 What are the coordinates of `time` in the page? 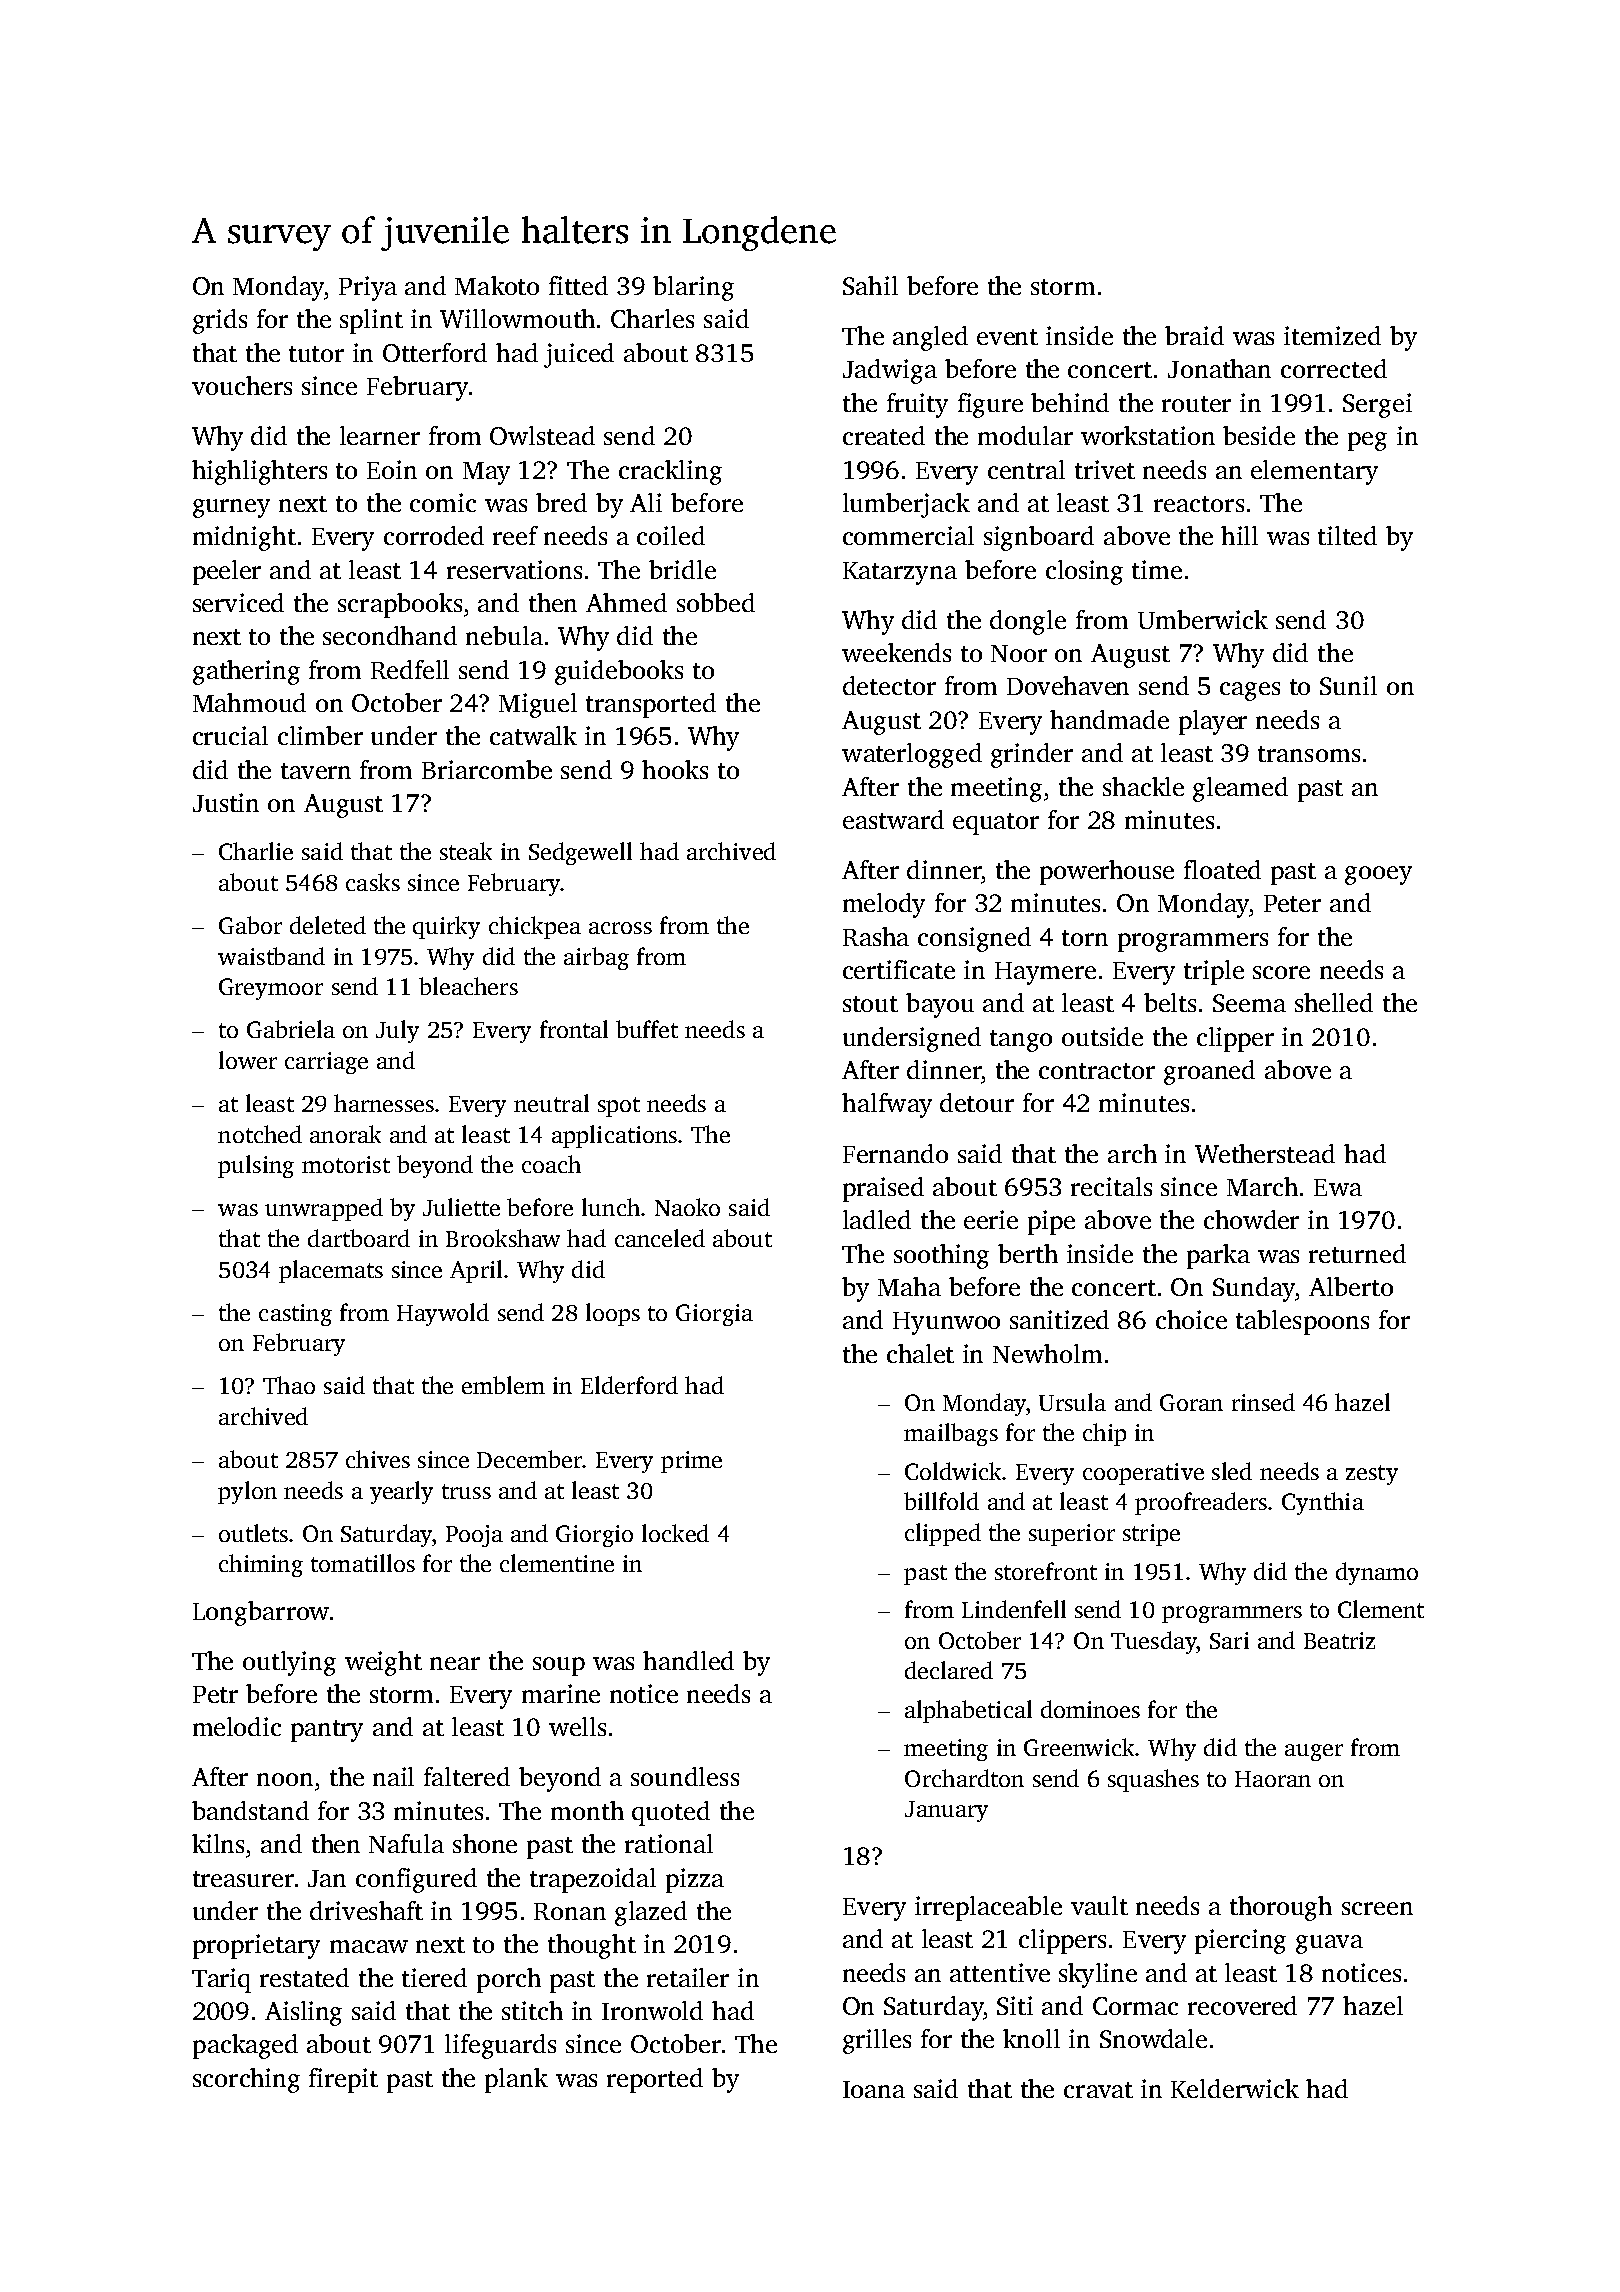 It's located at (1157, 569).
